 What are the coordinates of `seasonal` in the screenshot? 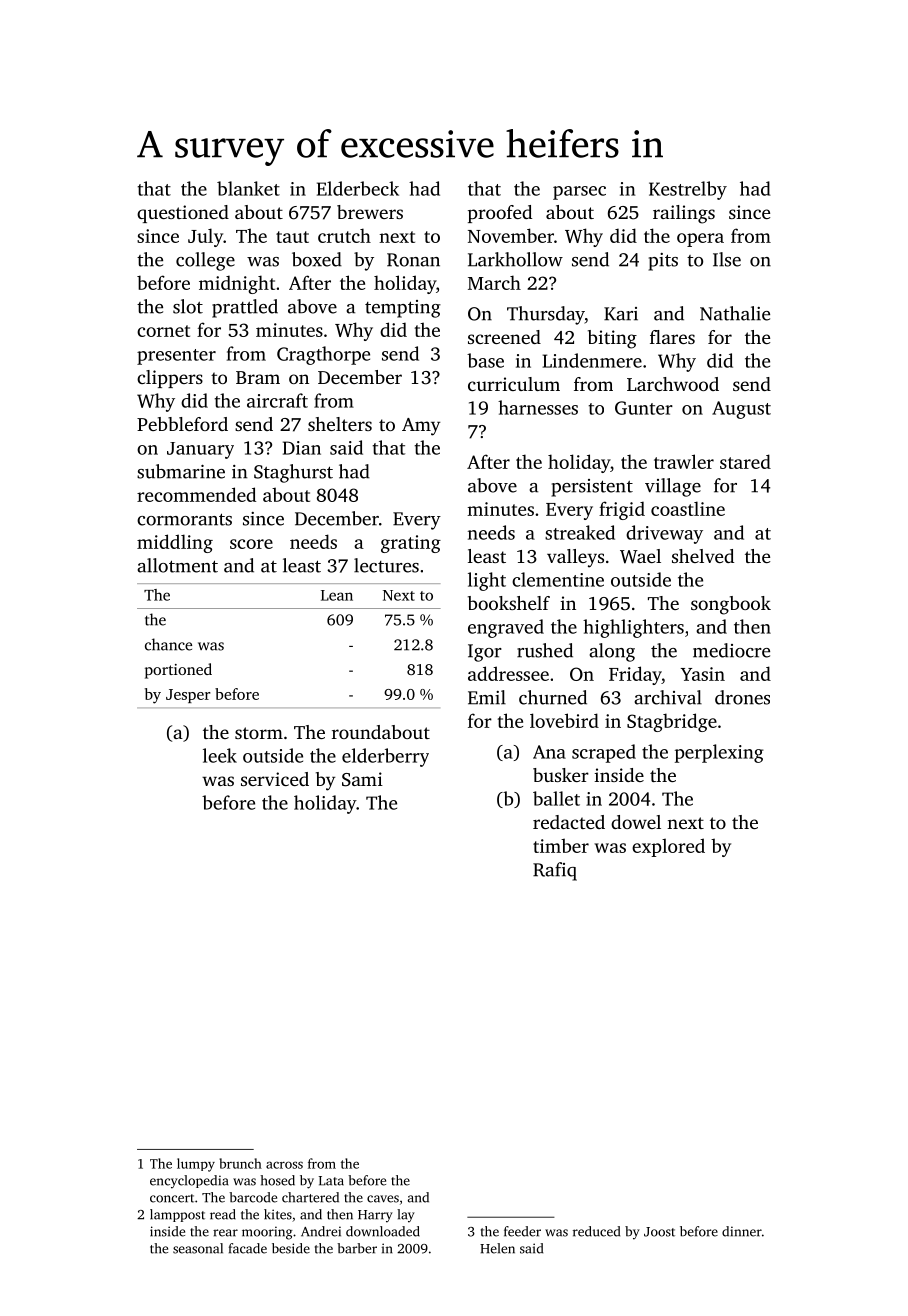 It's located at (198, 1248).
